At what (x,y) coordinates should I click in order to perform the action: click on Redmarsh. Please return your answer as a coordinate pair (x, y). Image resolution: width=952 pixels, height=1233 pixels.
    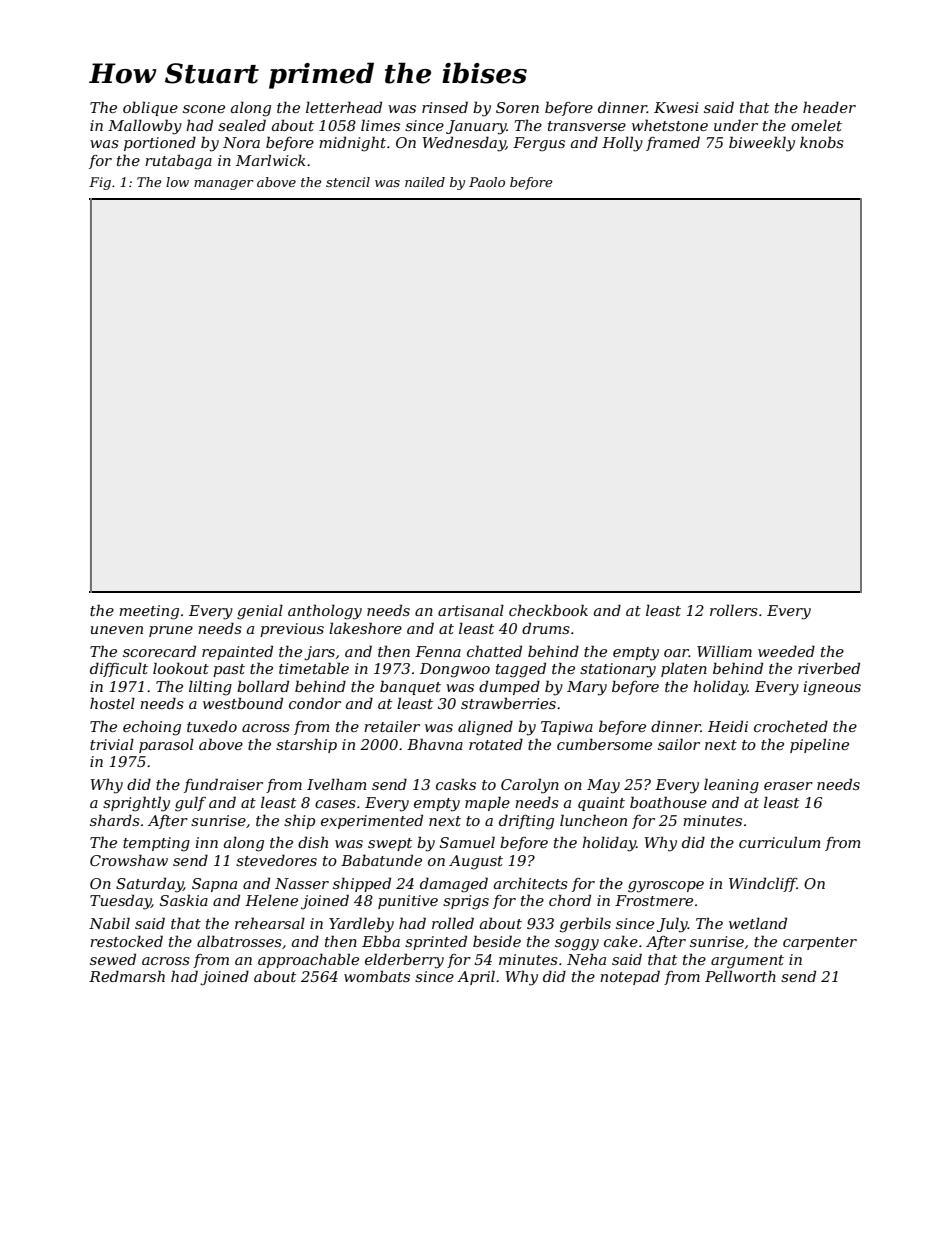
    Looking at the image, I should click on (127, 976).
